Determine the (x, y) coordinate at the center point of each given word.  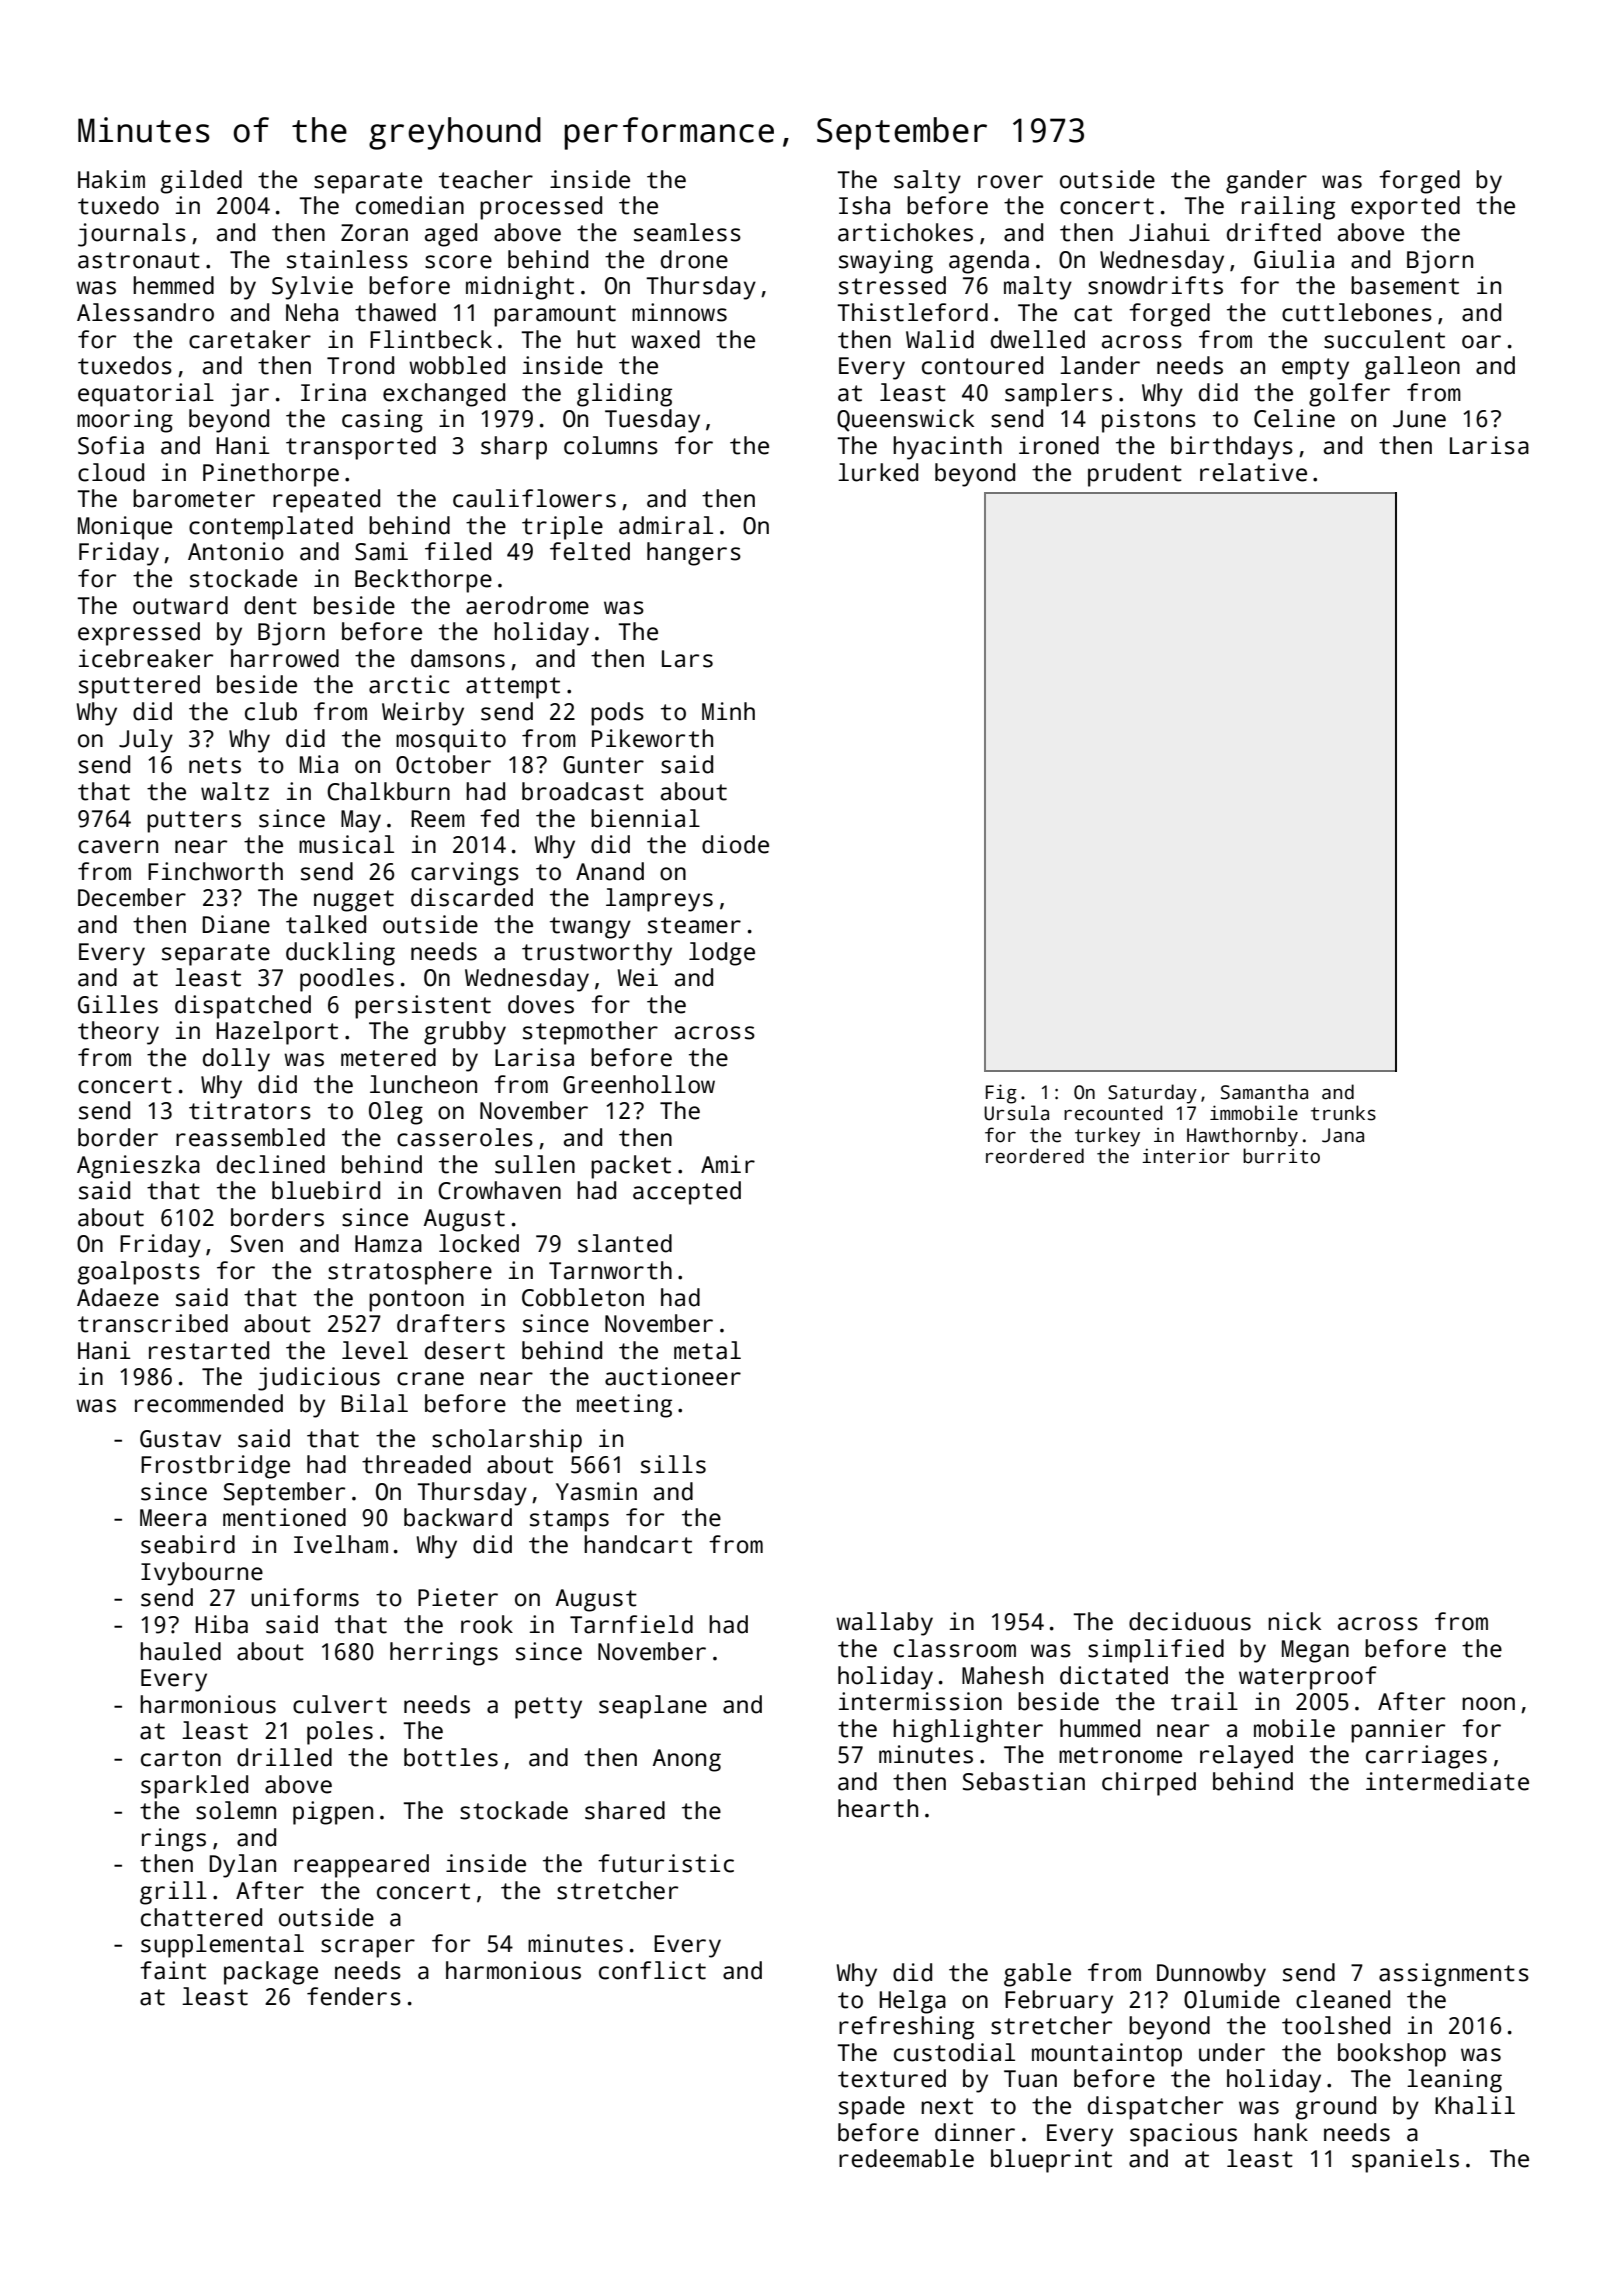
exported (1405, 208)
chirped (1149, 1784)
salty (927, 182)
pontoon (416, 1301)
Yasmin (596, 1491)
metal (707, 1350)
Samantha (1264, 1092)
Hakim (111, 179)
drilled (284, 1757)
